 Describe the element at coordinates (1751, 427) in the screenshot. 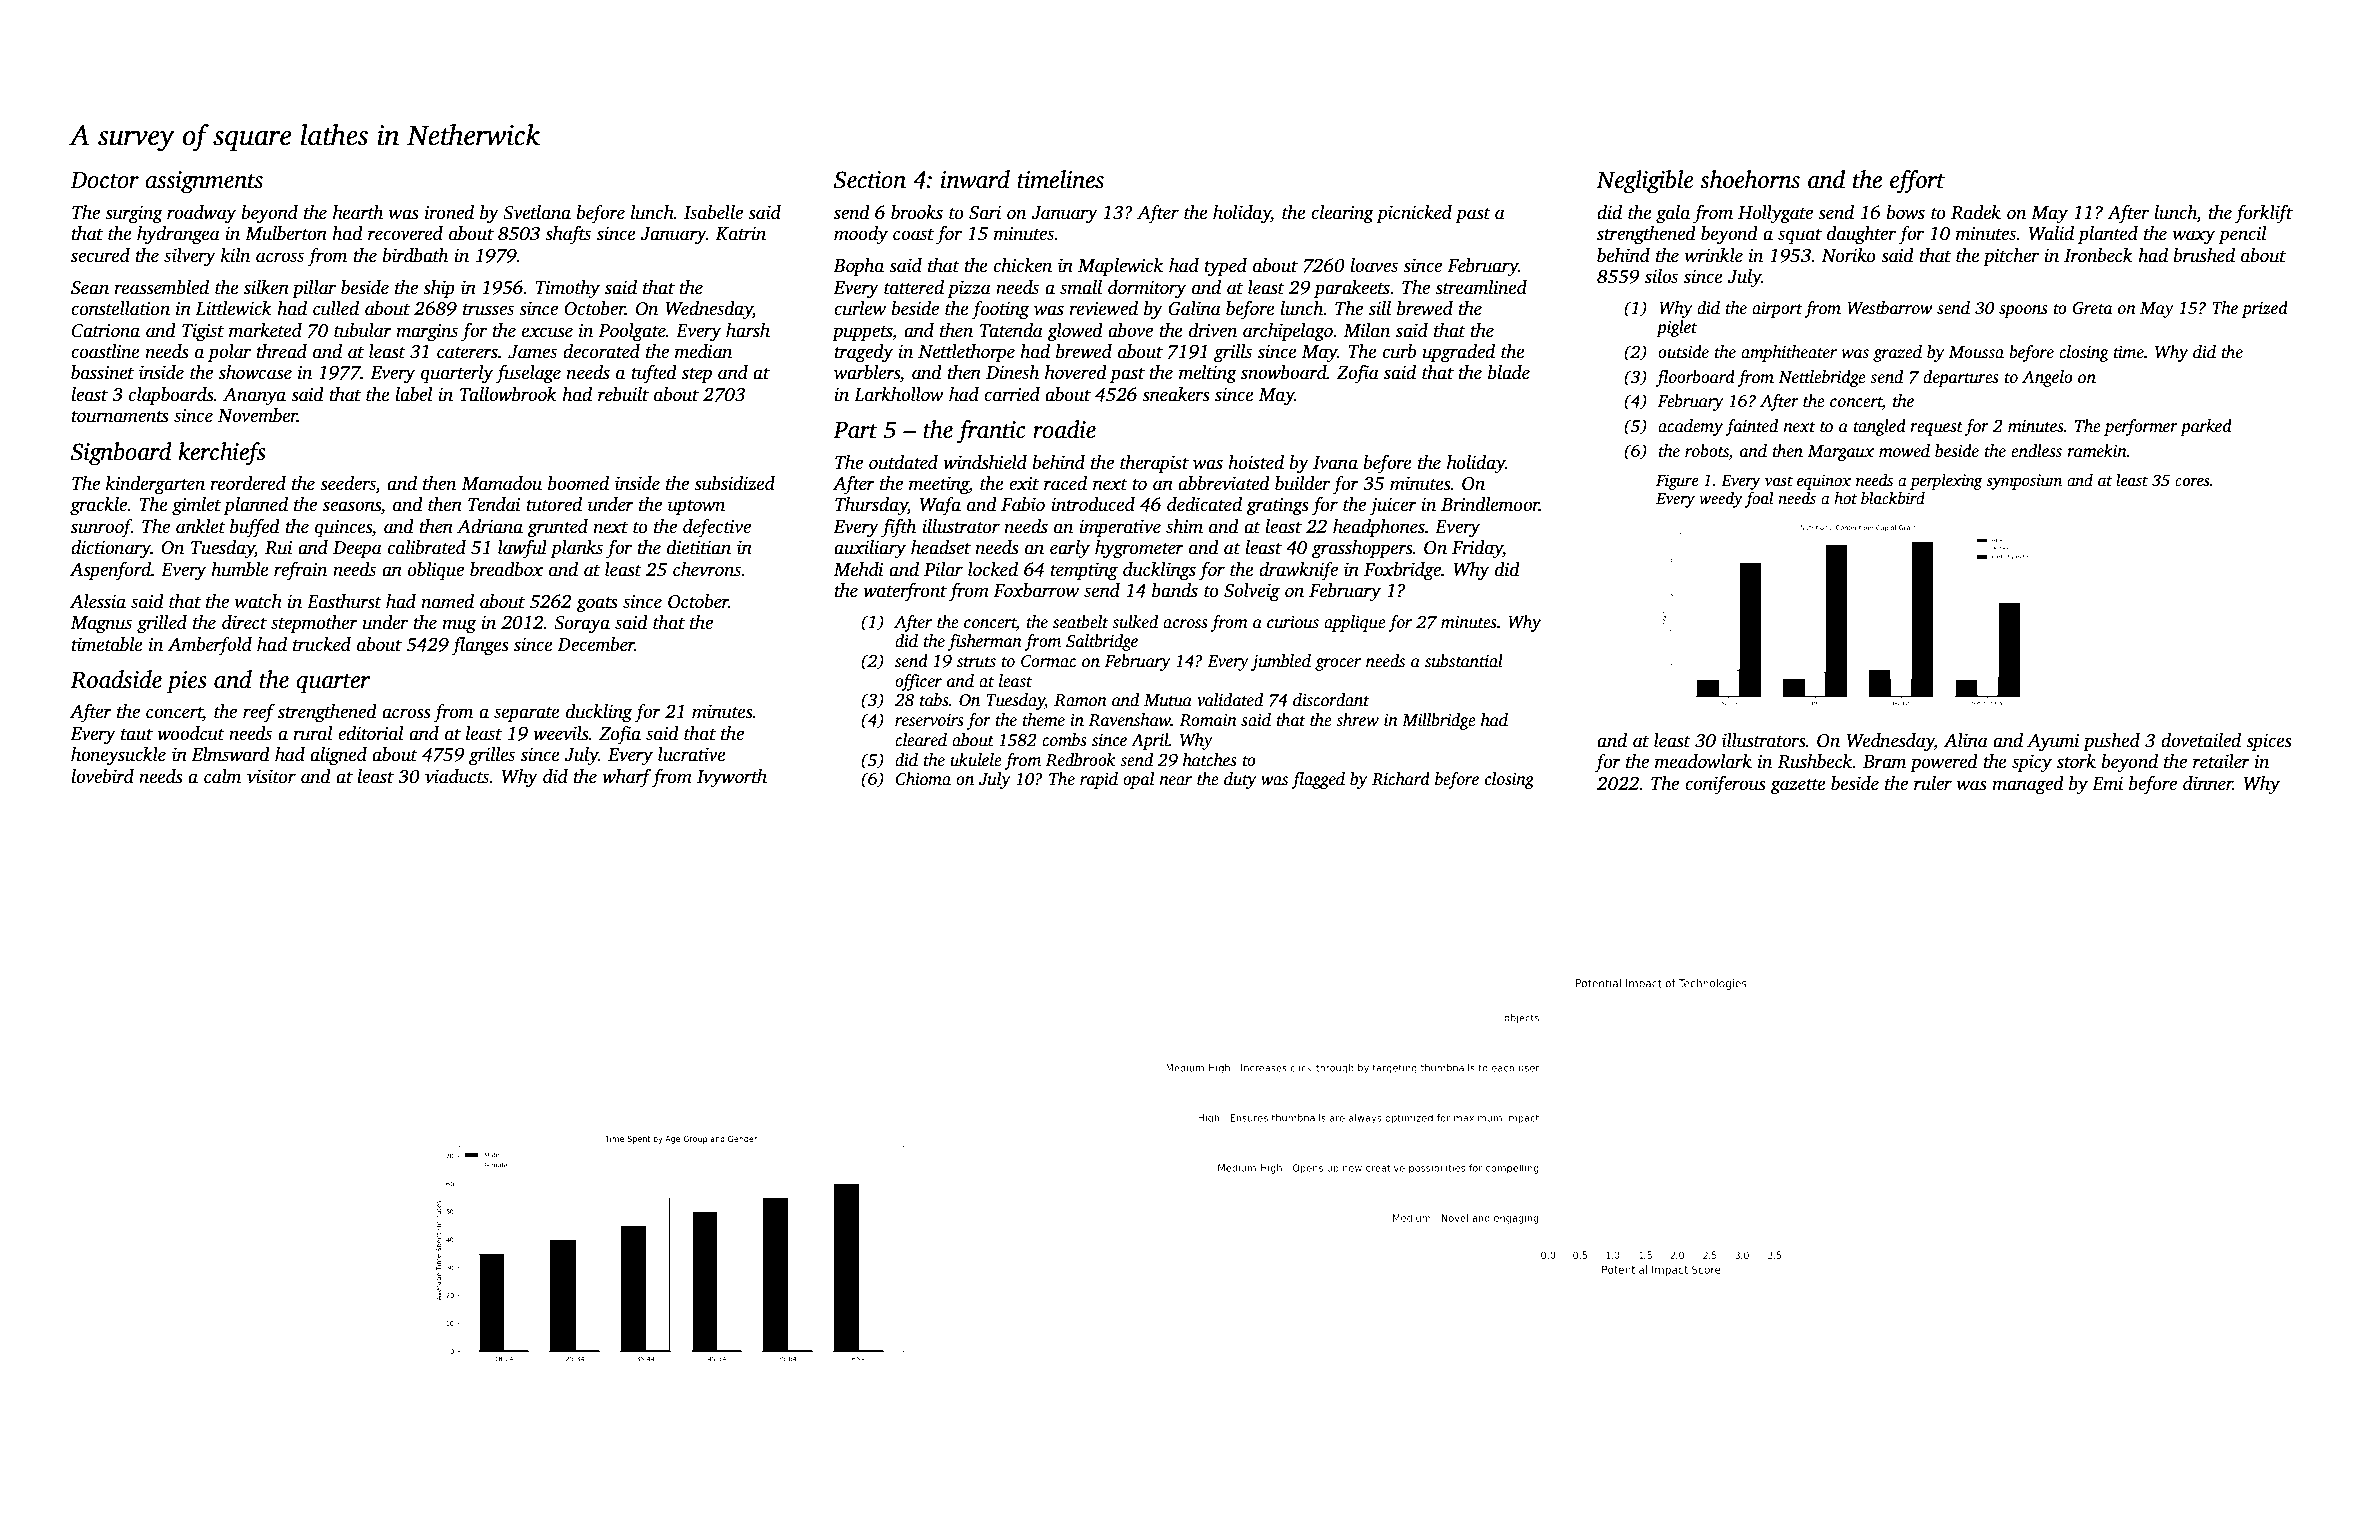

I see `fainted` at that location.
